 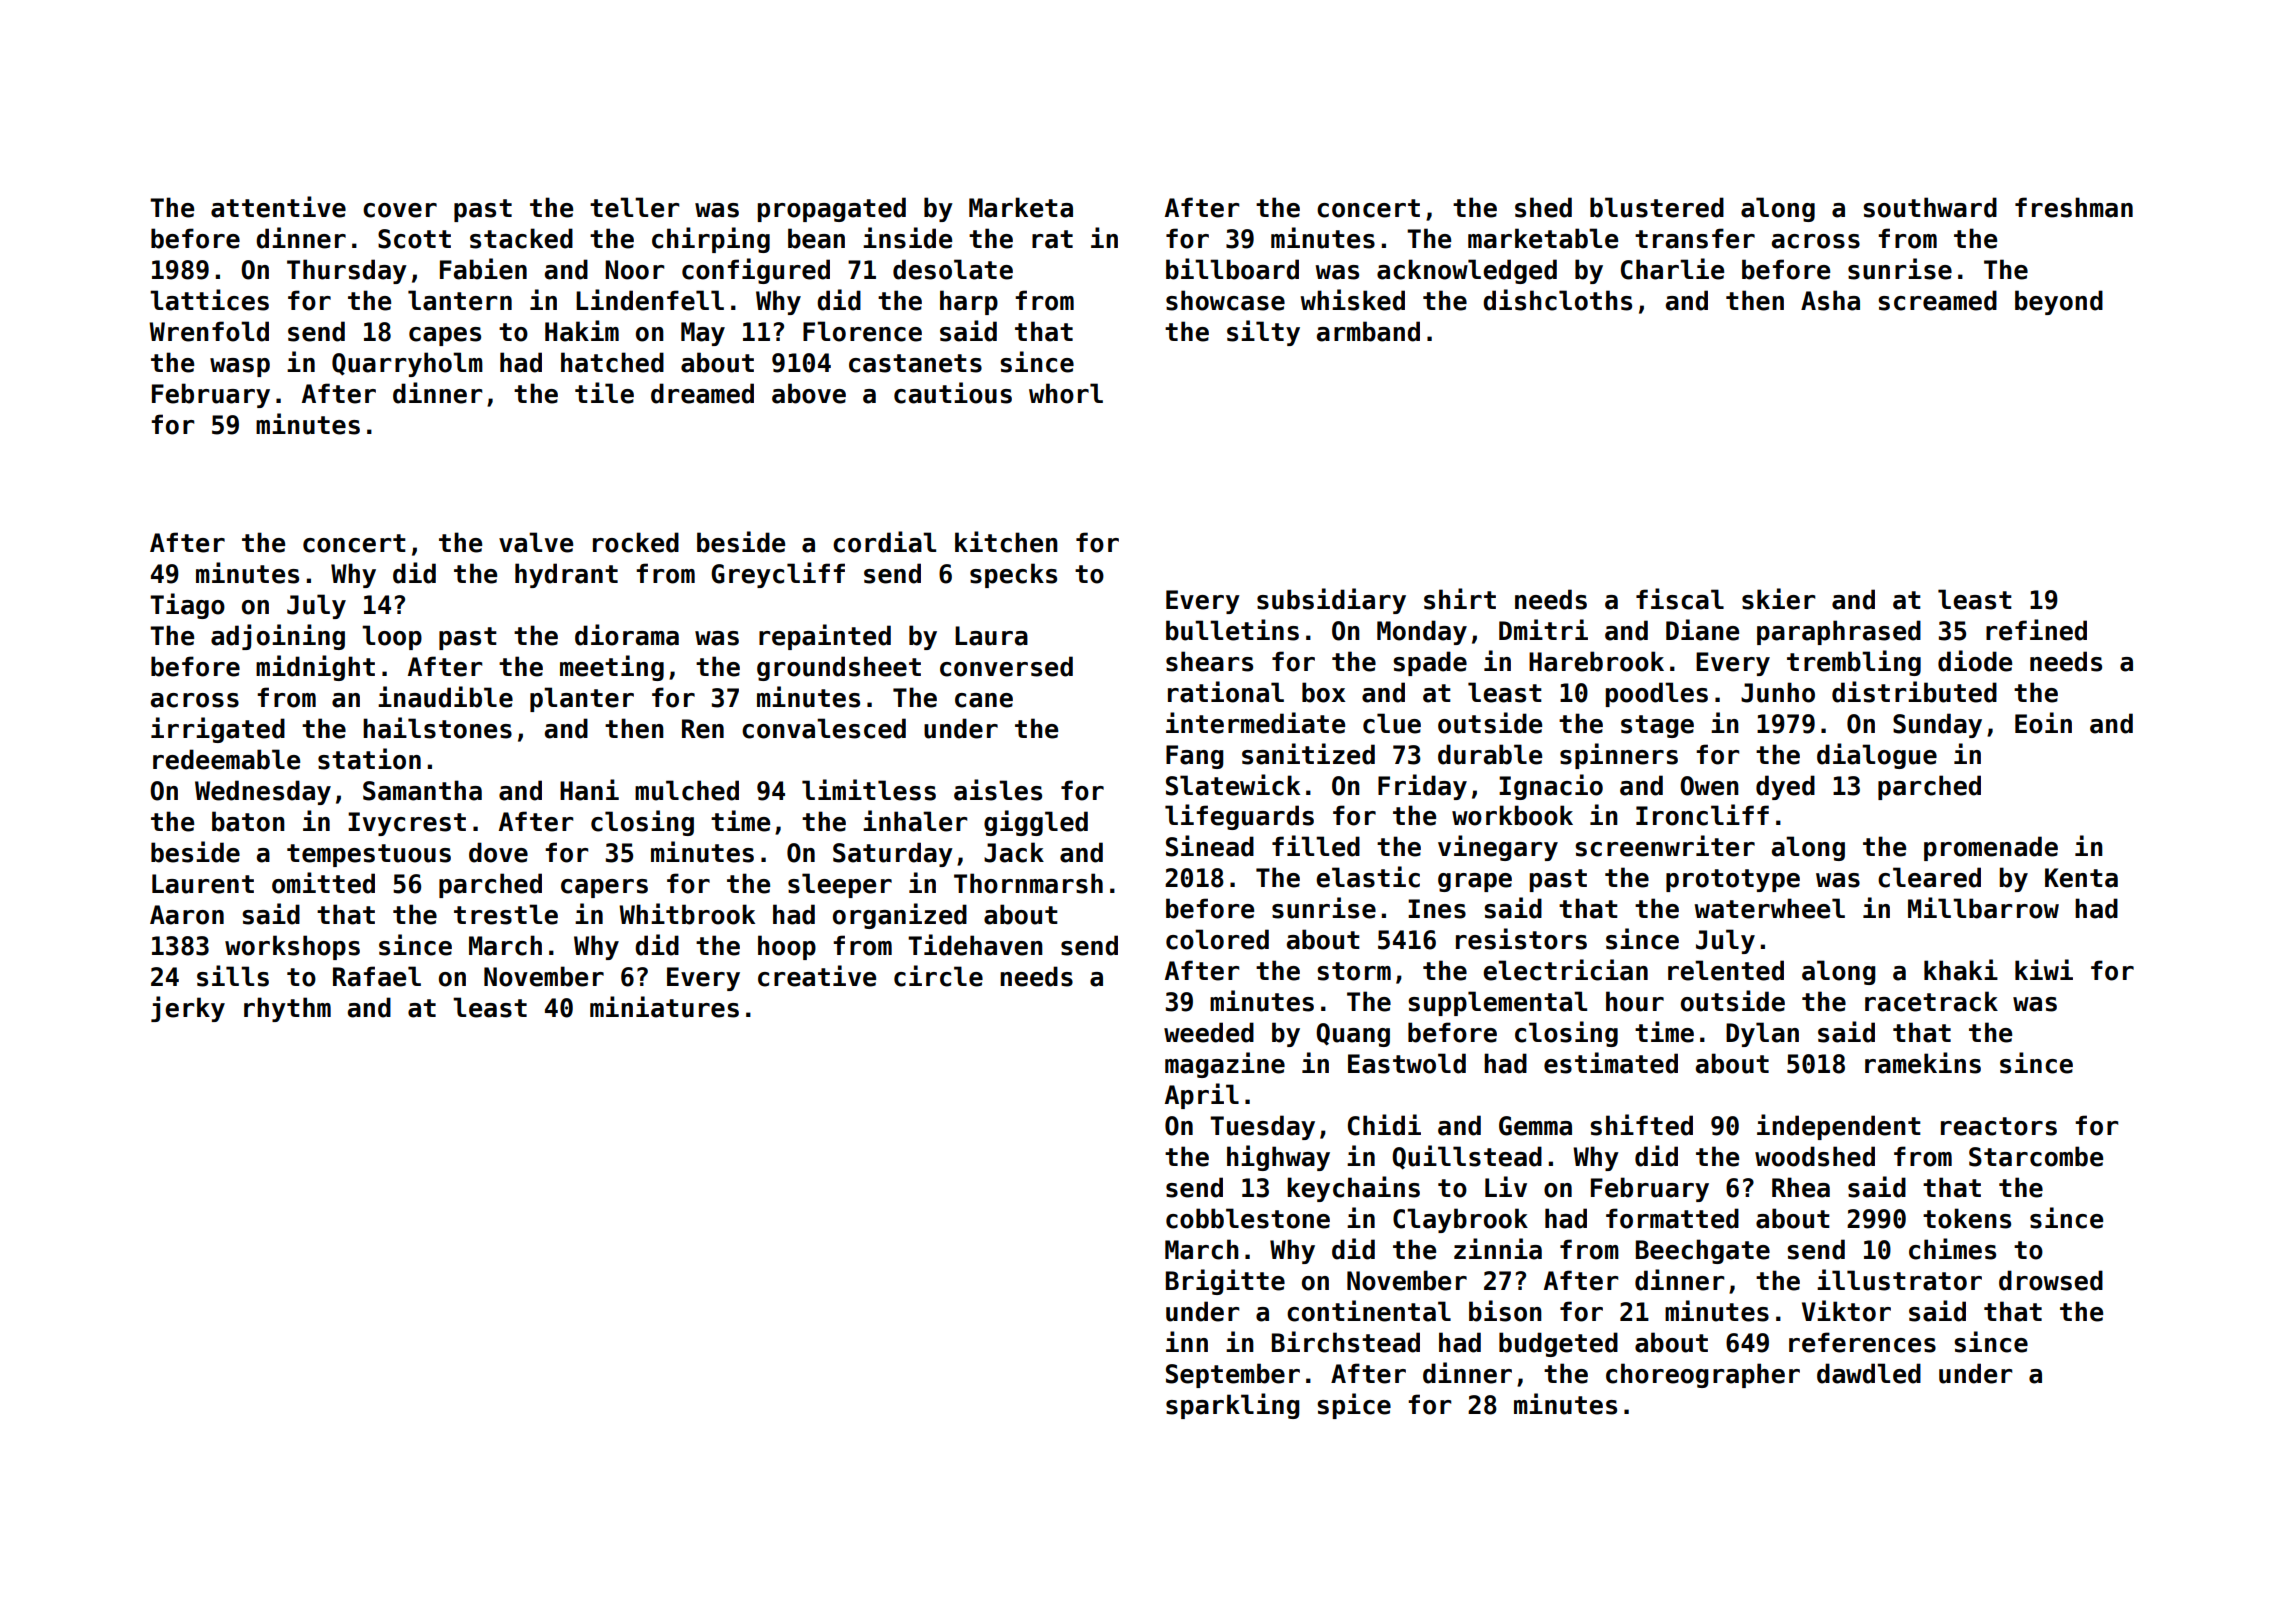 What do you see at coordinates (287, 1009) in the image?
I see `rhythm` at bounding box center [287, 1009].
